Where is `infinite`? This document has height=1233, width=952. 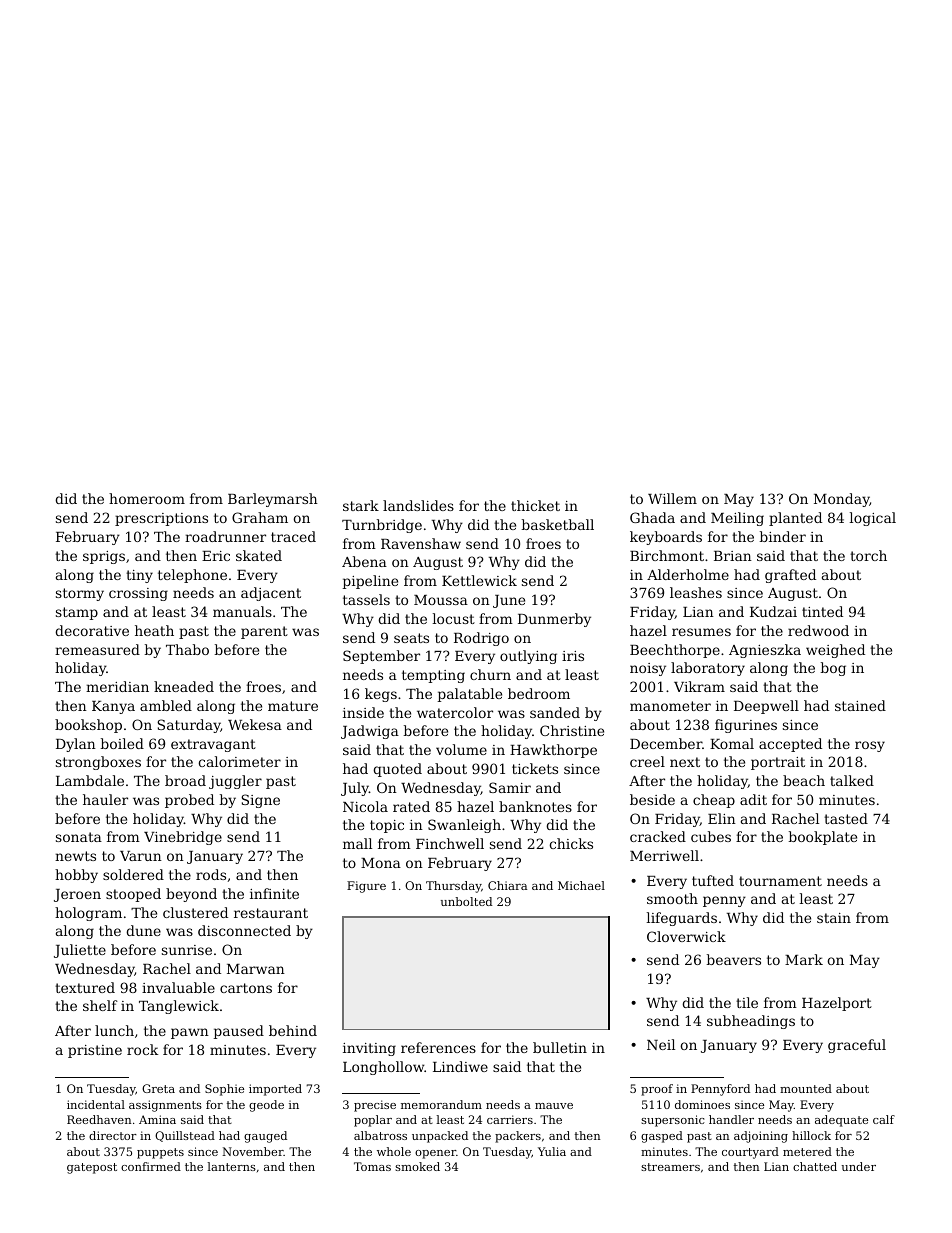
infinite is located at coordinates (274, 893).
